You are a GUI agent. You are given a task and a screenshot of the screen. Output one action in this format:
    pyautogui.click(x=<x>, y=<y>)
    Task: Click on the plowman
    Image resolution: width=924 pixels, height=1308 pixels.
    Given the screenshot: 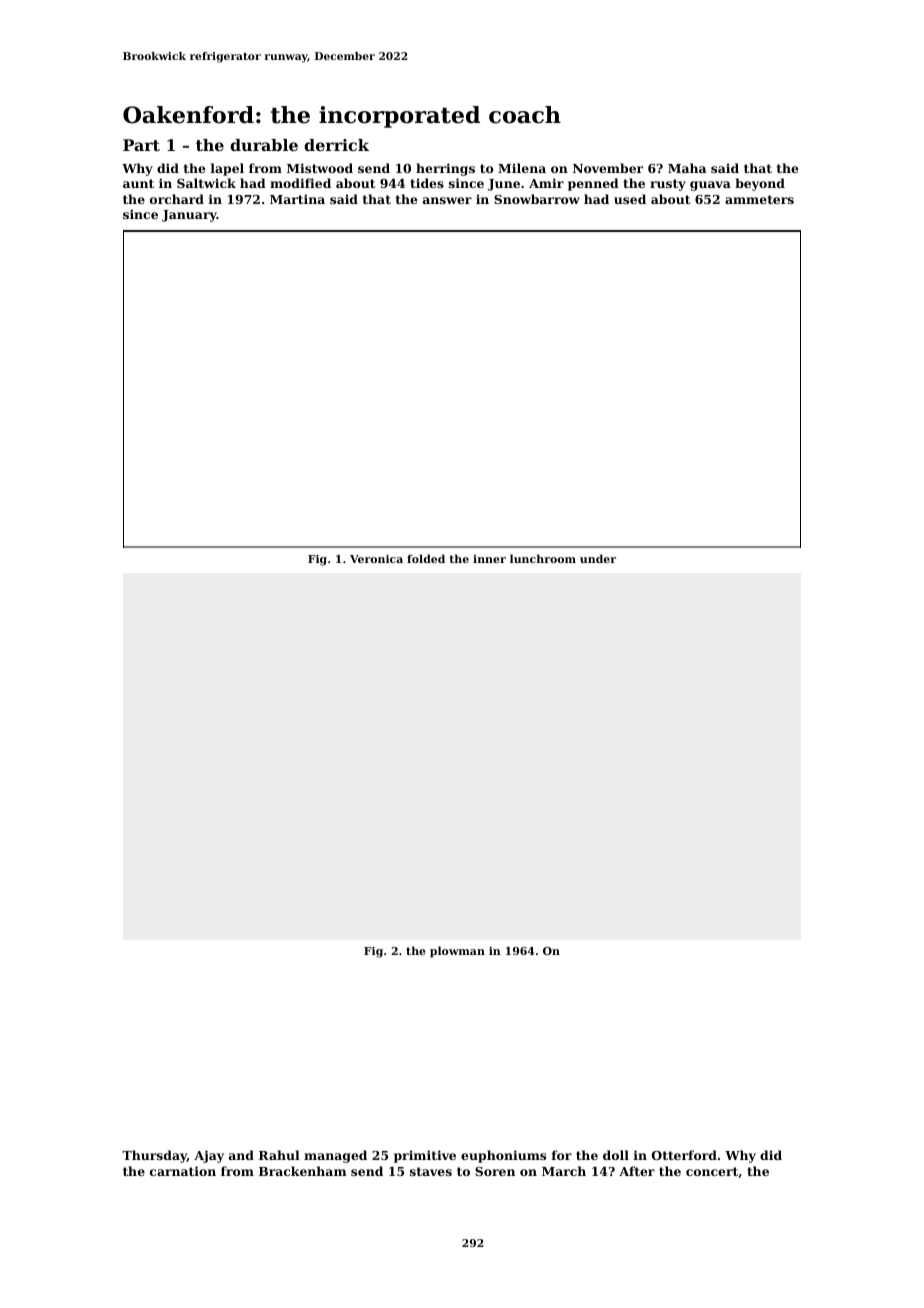 What is the action you would take?
    pyautogui.click(x=457, y=952)
